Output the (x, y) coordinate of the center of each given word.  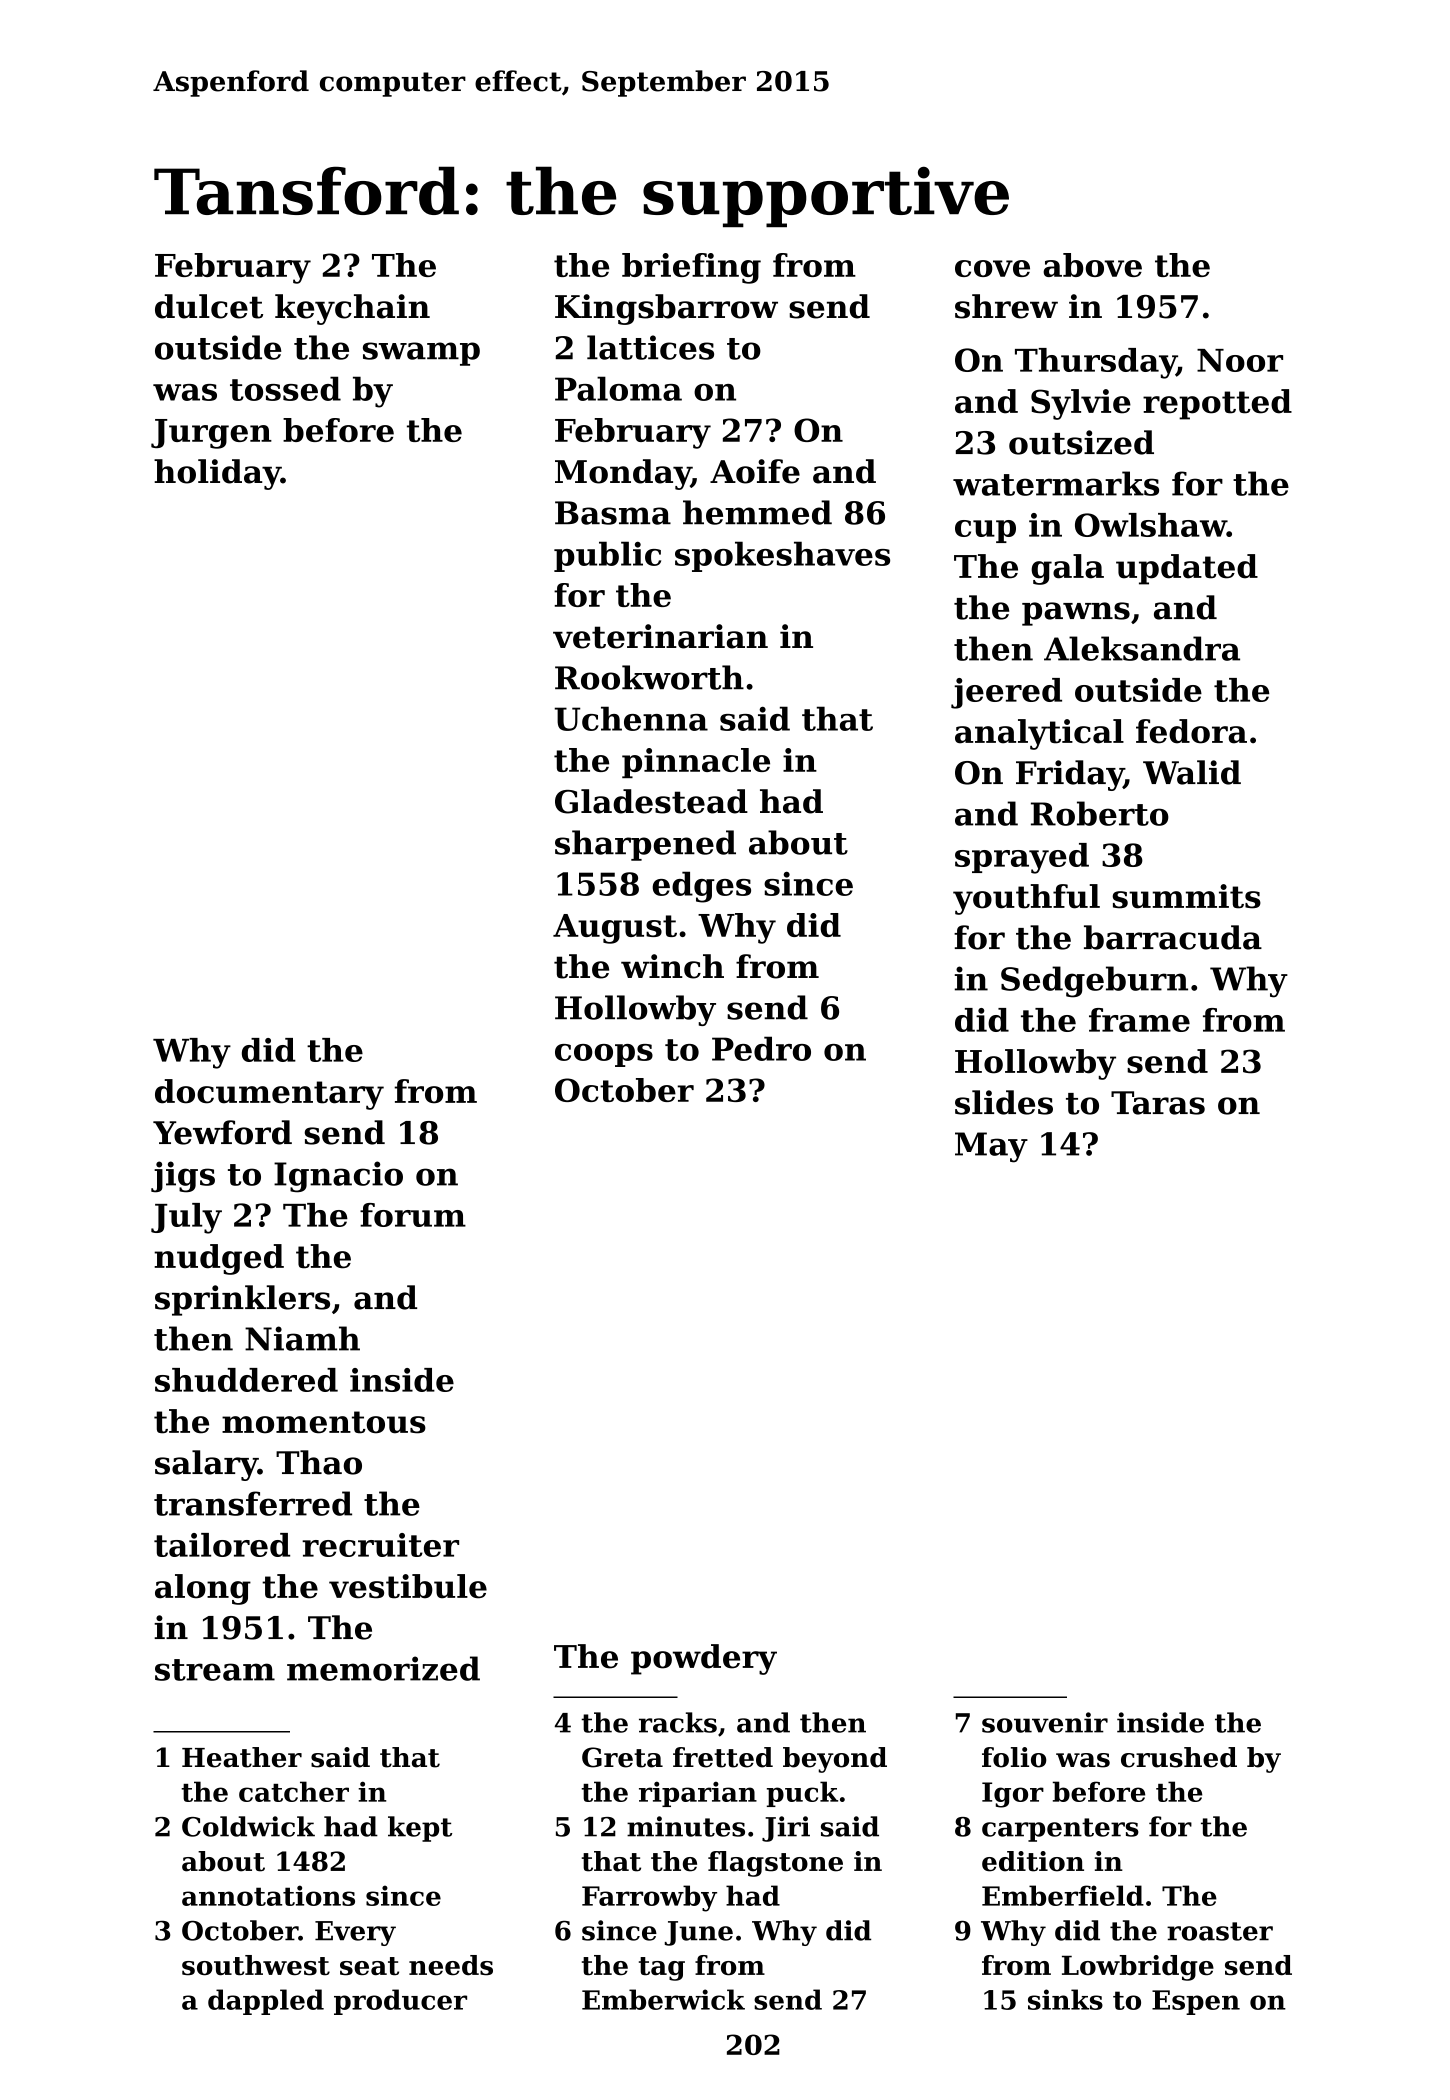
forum (413, 1215)
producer (400, 2002)
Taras (1158, 1103)
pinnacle (696, 763)
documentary (269, 1094)
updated (1187, 569)
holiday (217, 474)
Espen (1196, 2002)
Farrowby (649, 1898)
